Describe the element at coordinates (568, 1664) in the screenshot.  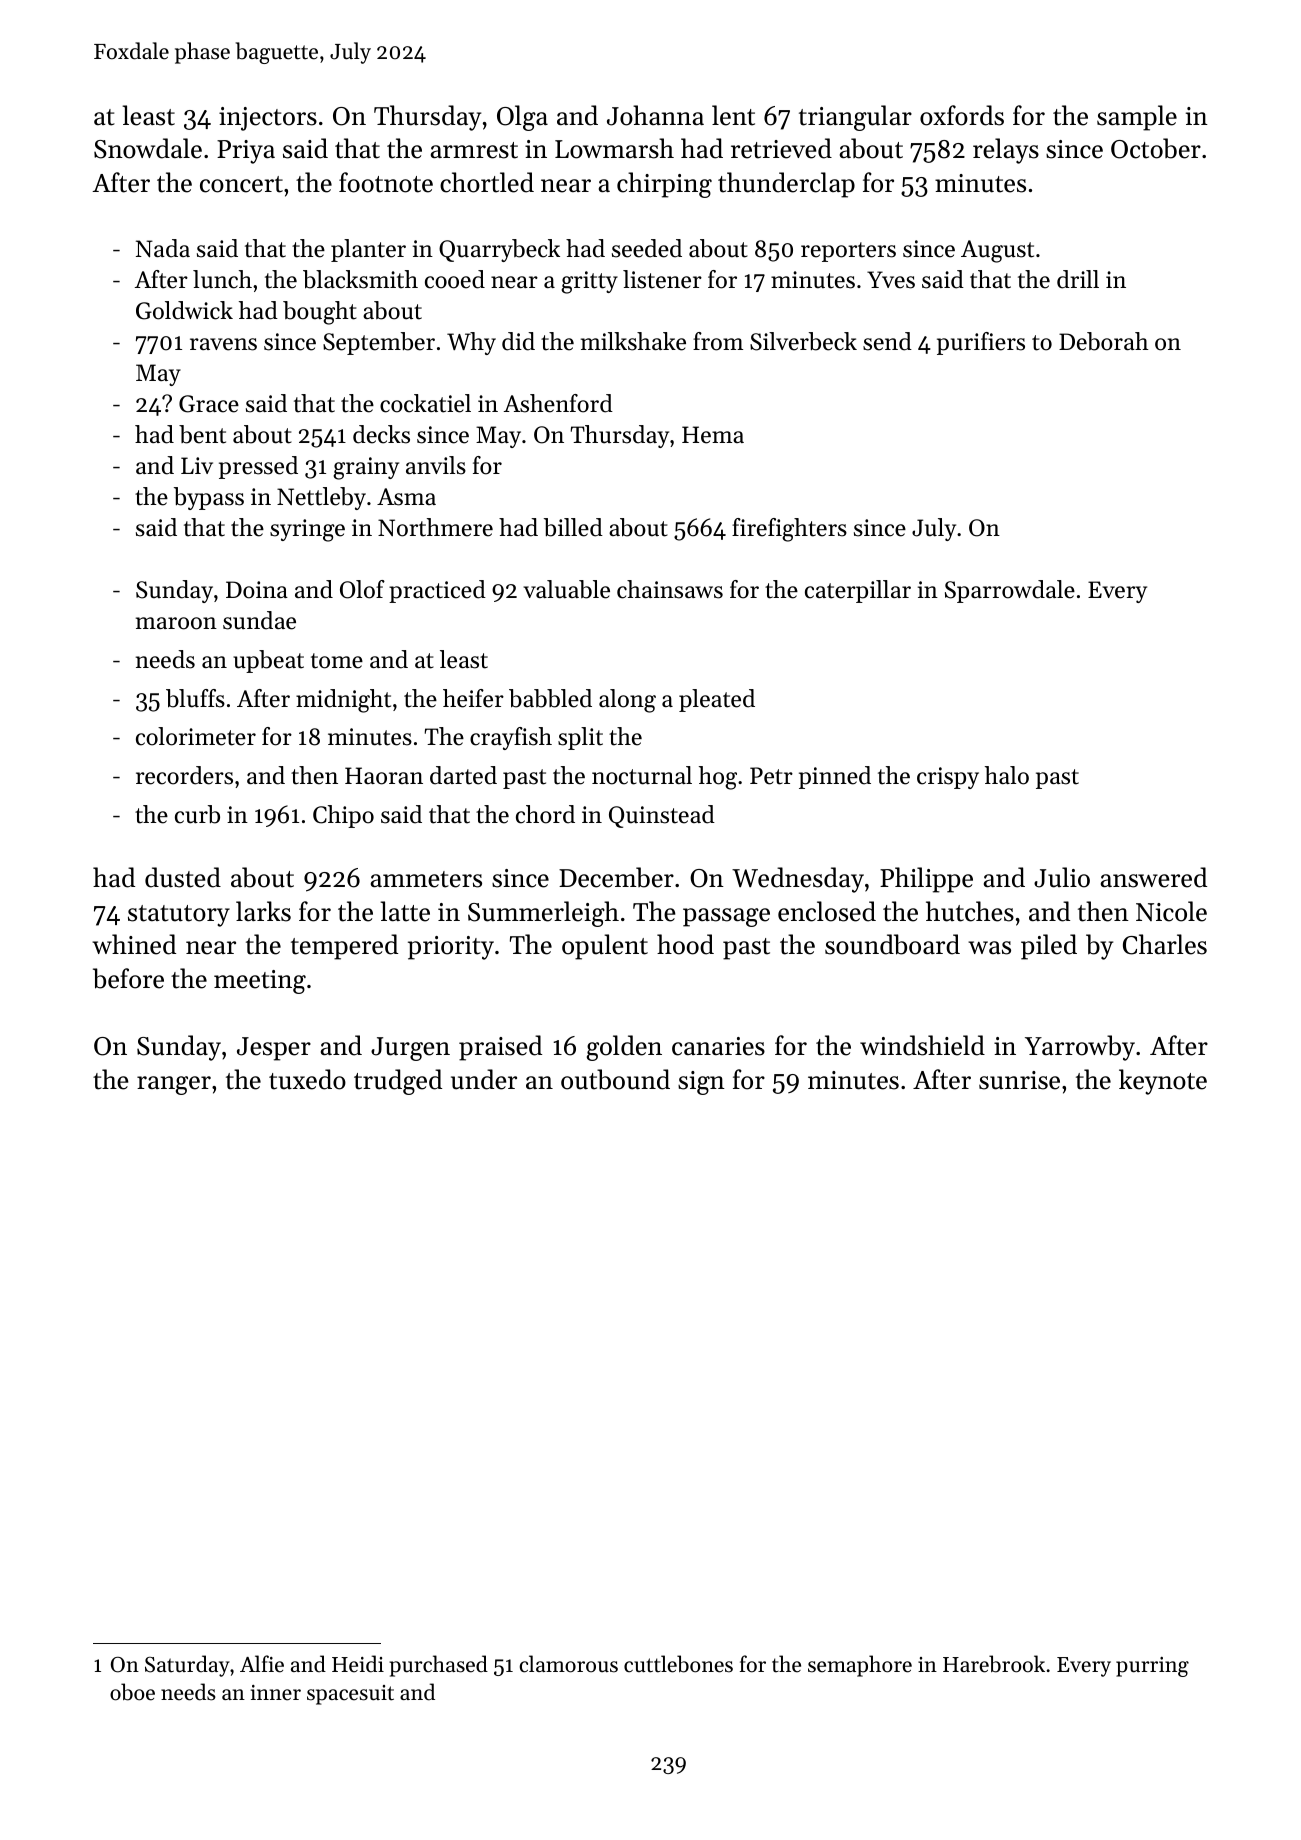
I see `clamorous` at that location.
